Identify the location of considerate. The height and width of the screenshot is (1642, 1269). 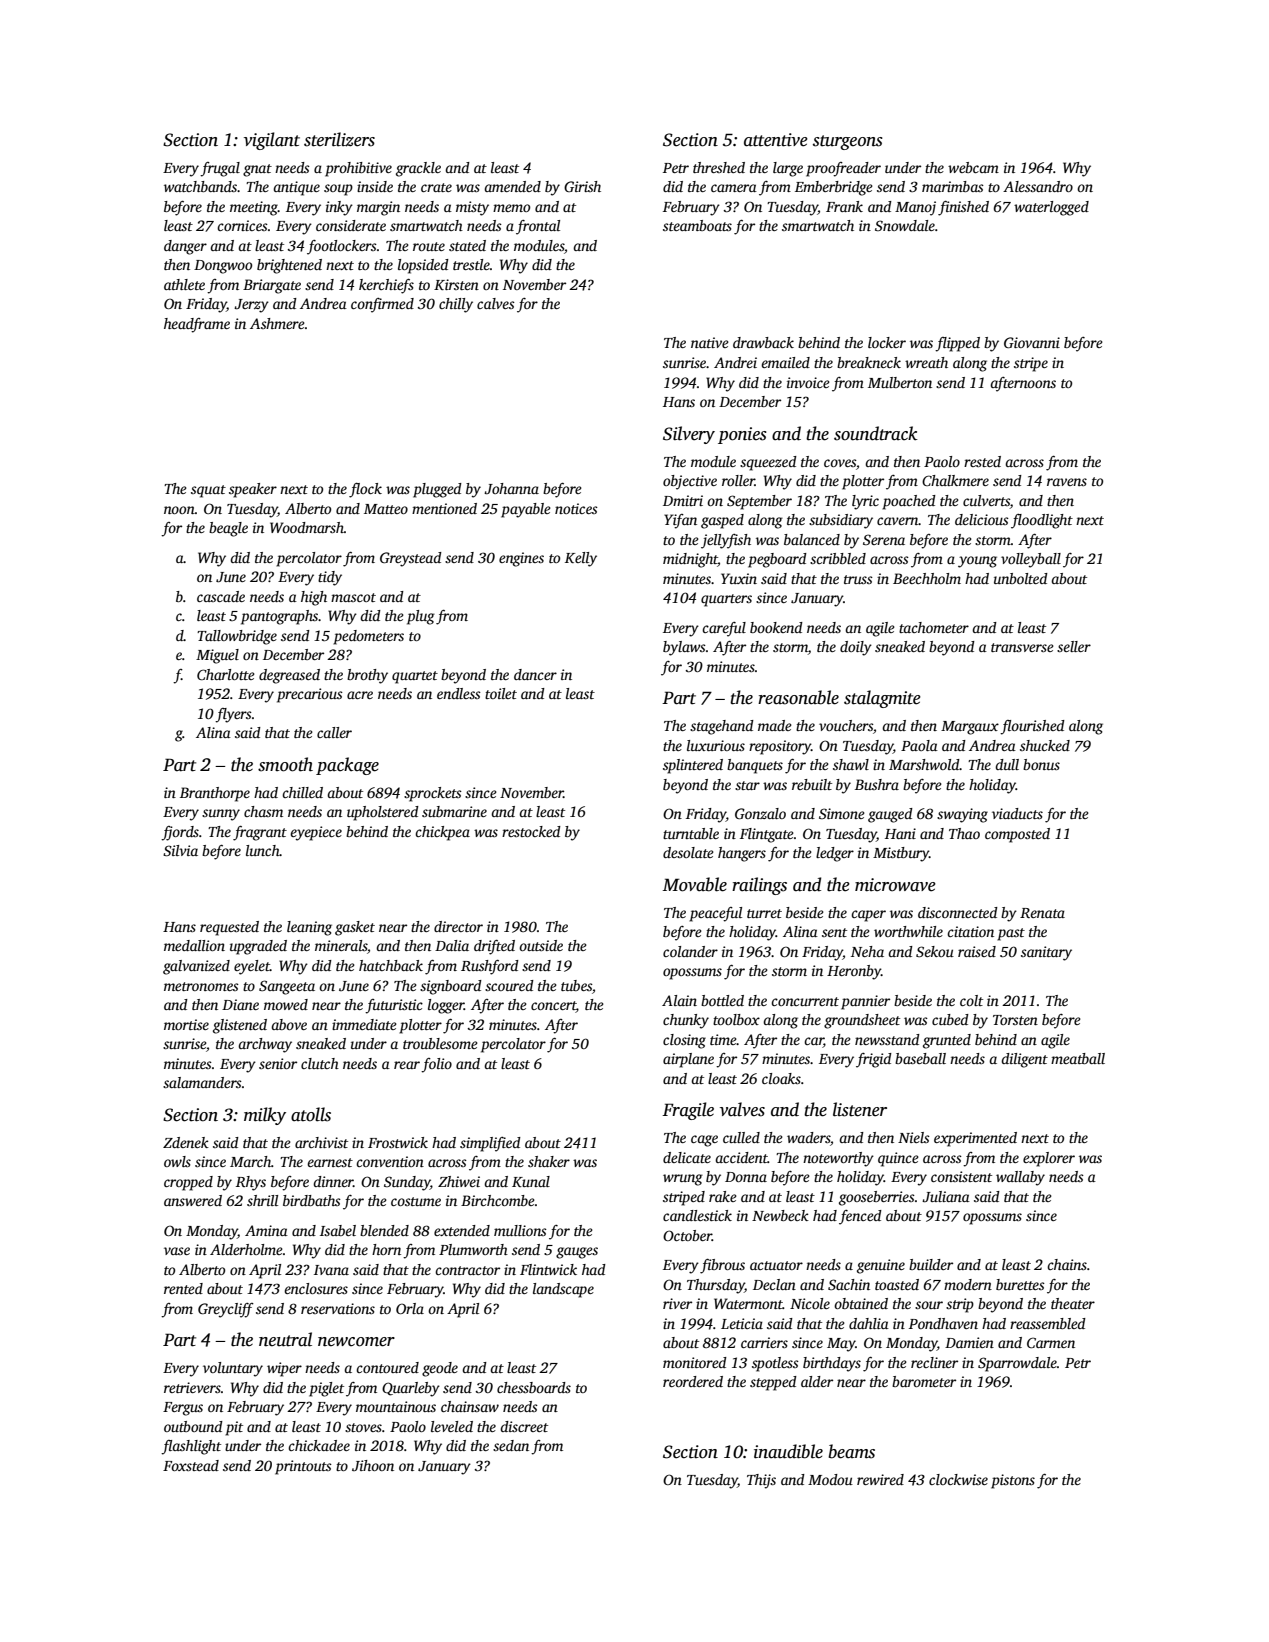
(351, 225).
